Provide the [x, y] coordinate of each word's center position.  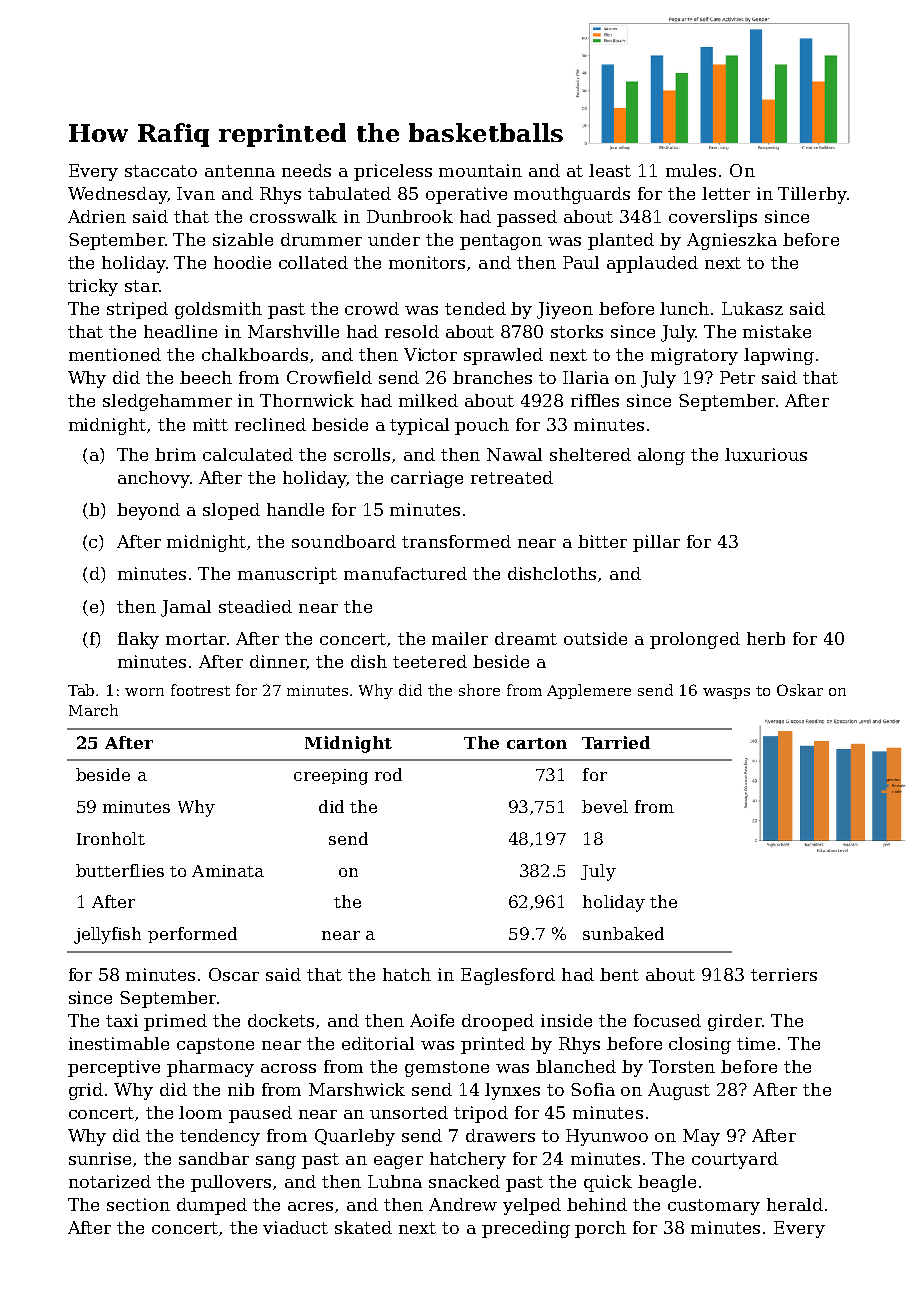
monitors [427, 262]
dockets [281, 1020]
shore [479, 690]
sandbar [214, 1158]
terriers [784, 974]
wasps [726, 693]
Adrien [97, 216]
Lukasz [752, 308]
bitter [602, 541]
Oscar [234, 974]
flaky [138, 640]
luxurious [766, 454]
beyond [148, 511]
